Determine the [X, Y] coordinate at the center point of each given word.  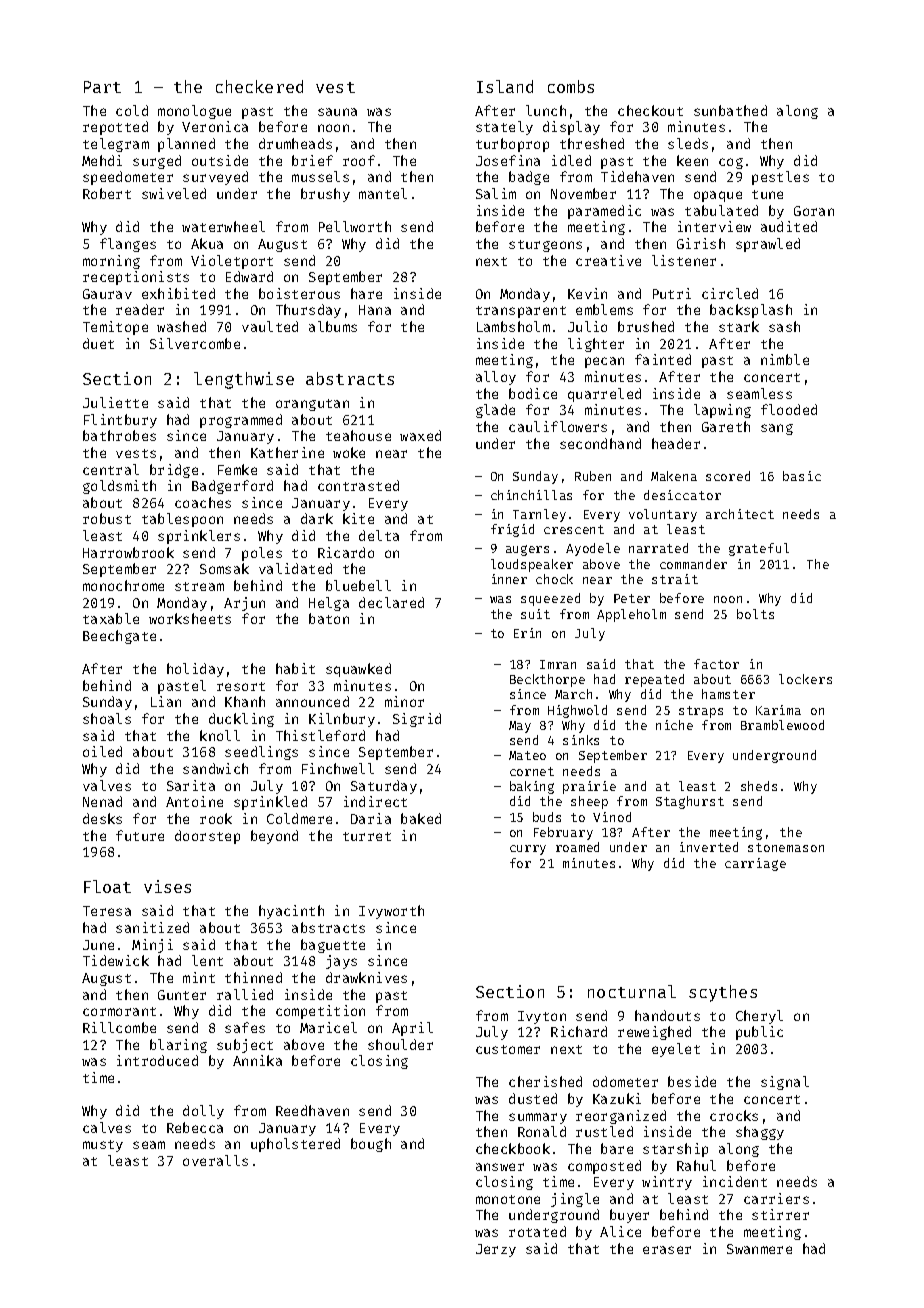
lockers [805, 679]
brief [312, 160]
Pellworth [355, 226]
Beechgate [119, 637]
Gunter [182, 995]
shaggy [760, 1133]
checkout [650, 110]
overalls [215, 1160]
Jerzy [496, 1250]
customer [508, 1049]
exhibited [178, 293]
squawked [358, 670]
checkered [259, 86]
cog [731, 163]
